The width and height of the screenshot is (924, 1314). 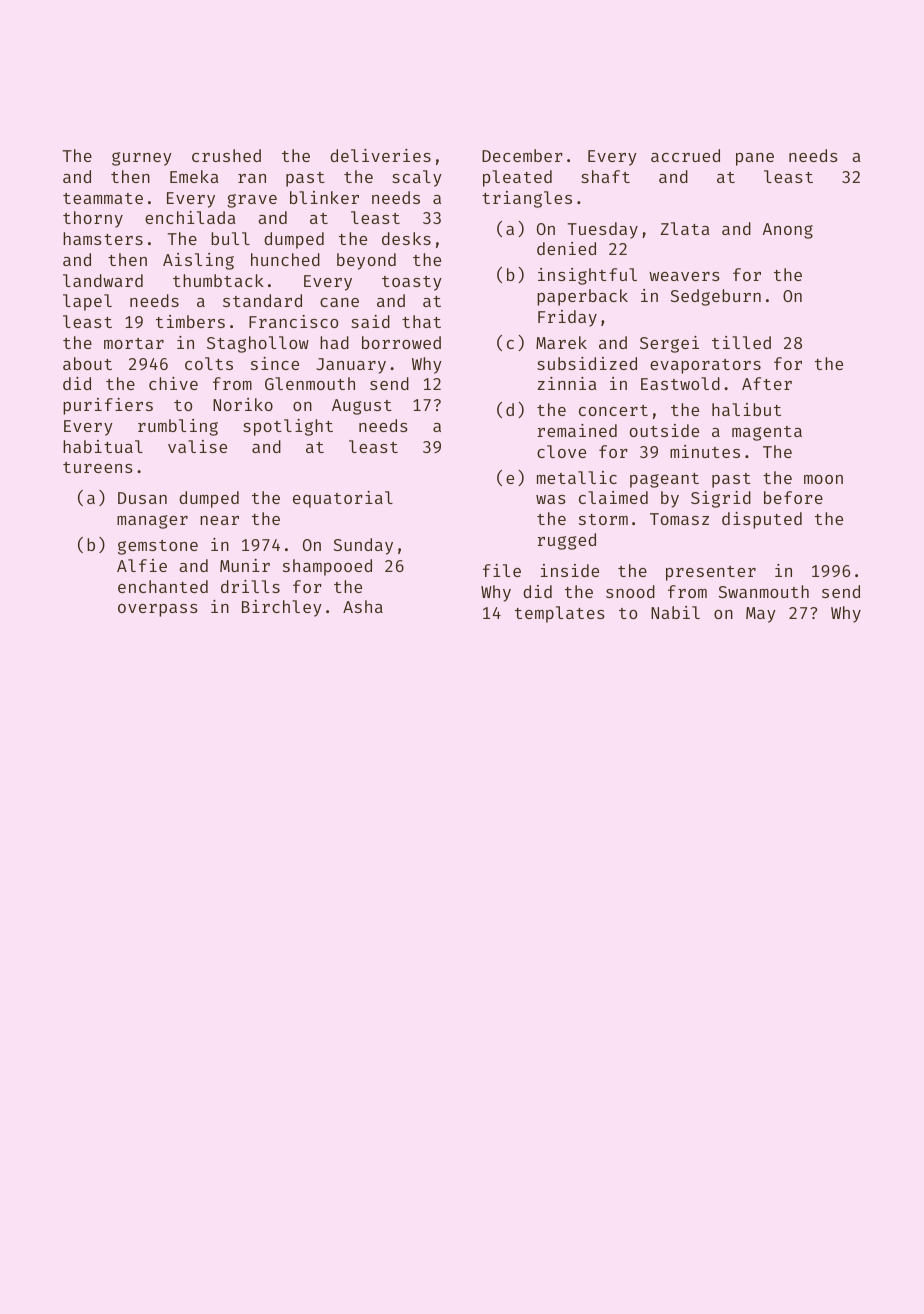 What do you see at coordinates (142, 565) in the screenshot?
I see `Alfie` at bounding box center [142, 565].
